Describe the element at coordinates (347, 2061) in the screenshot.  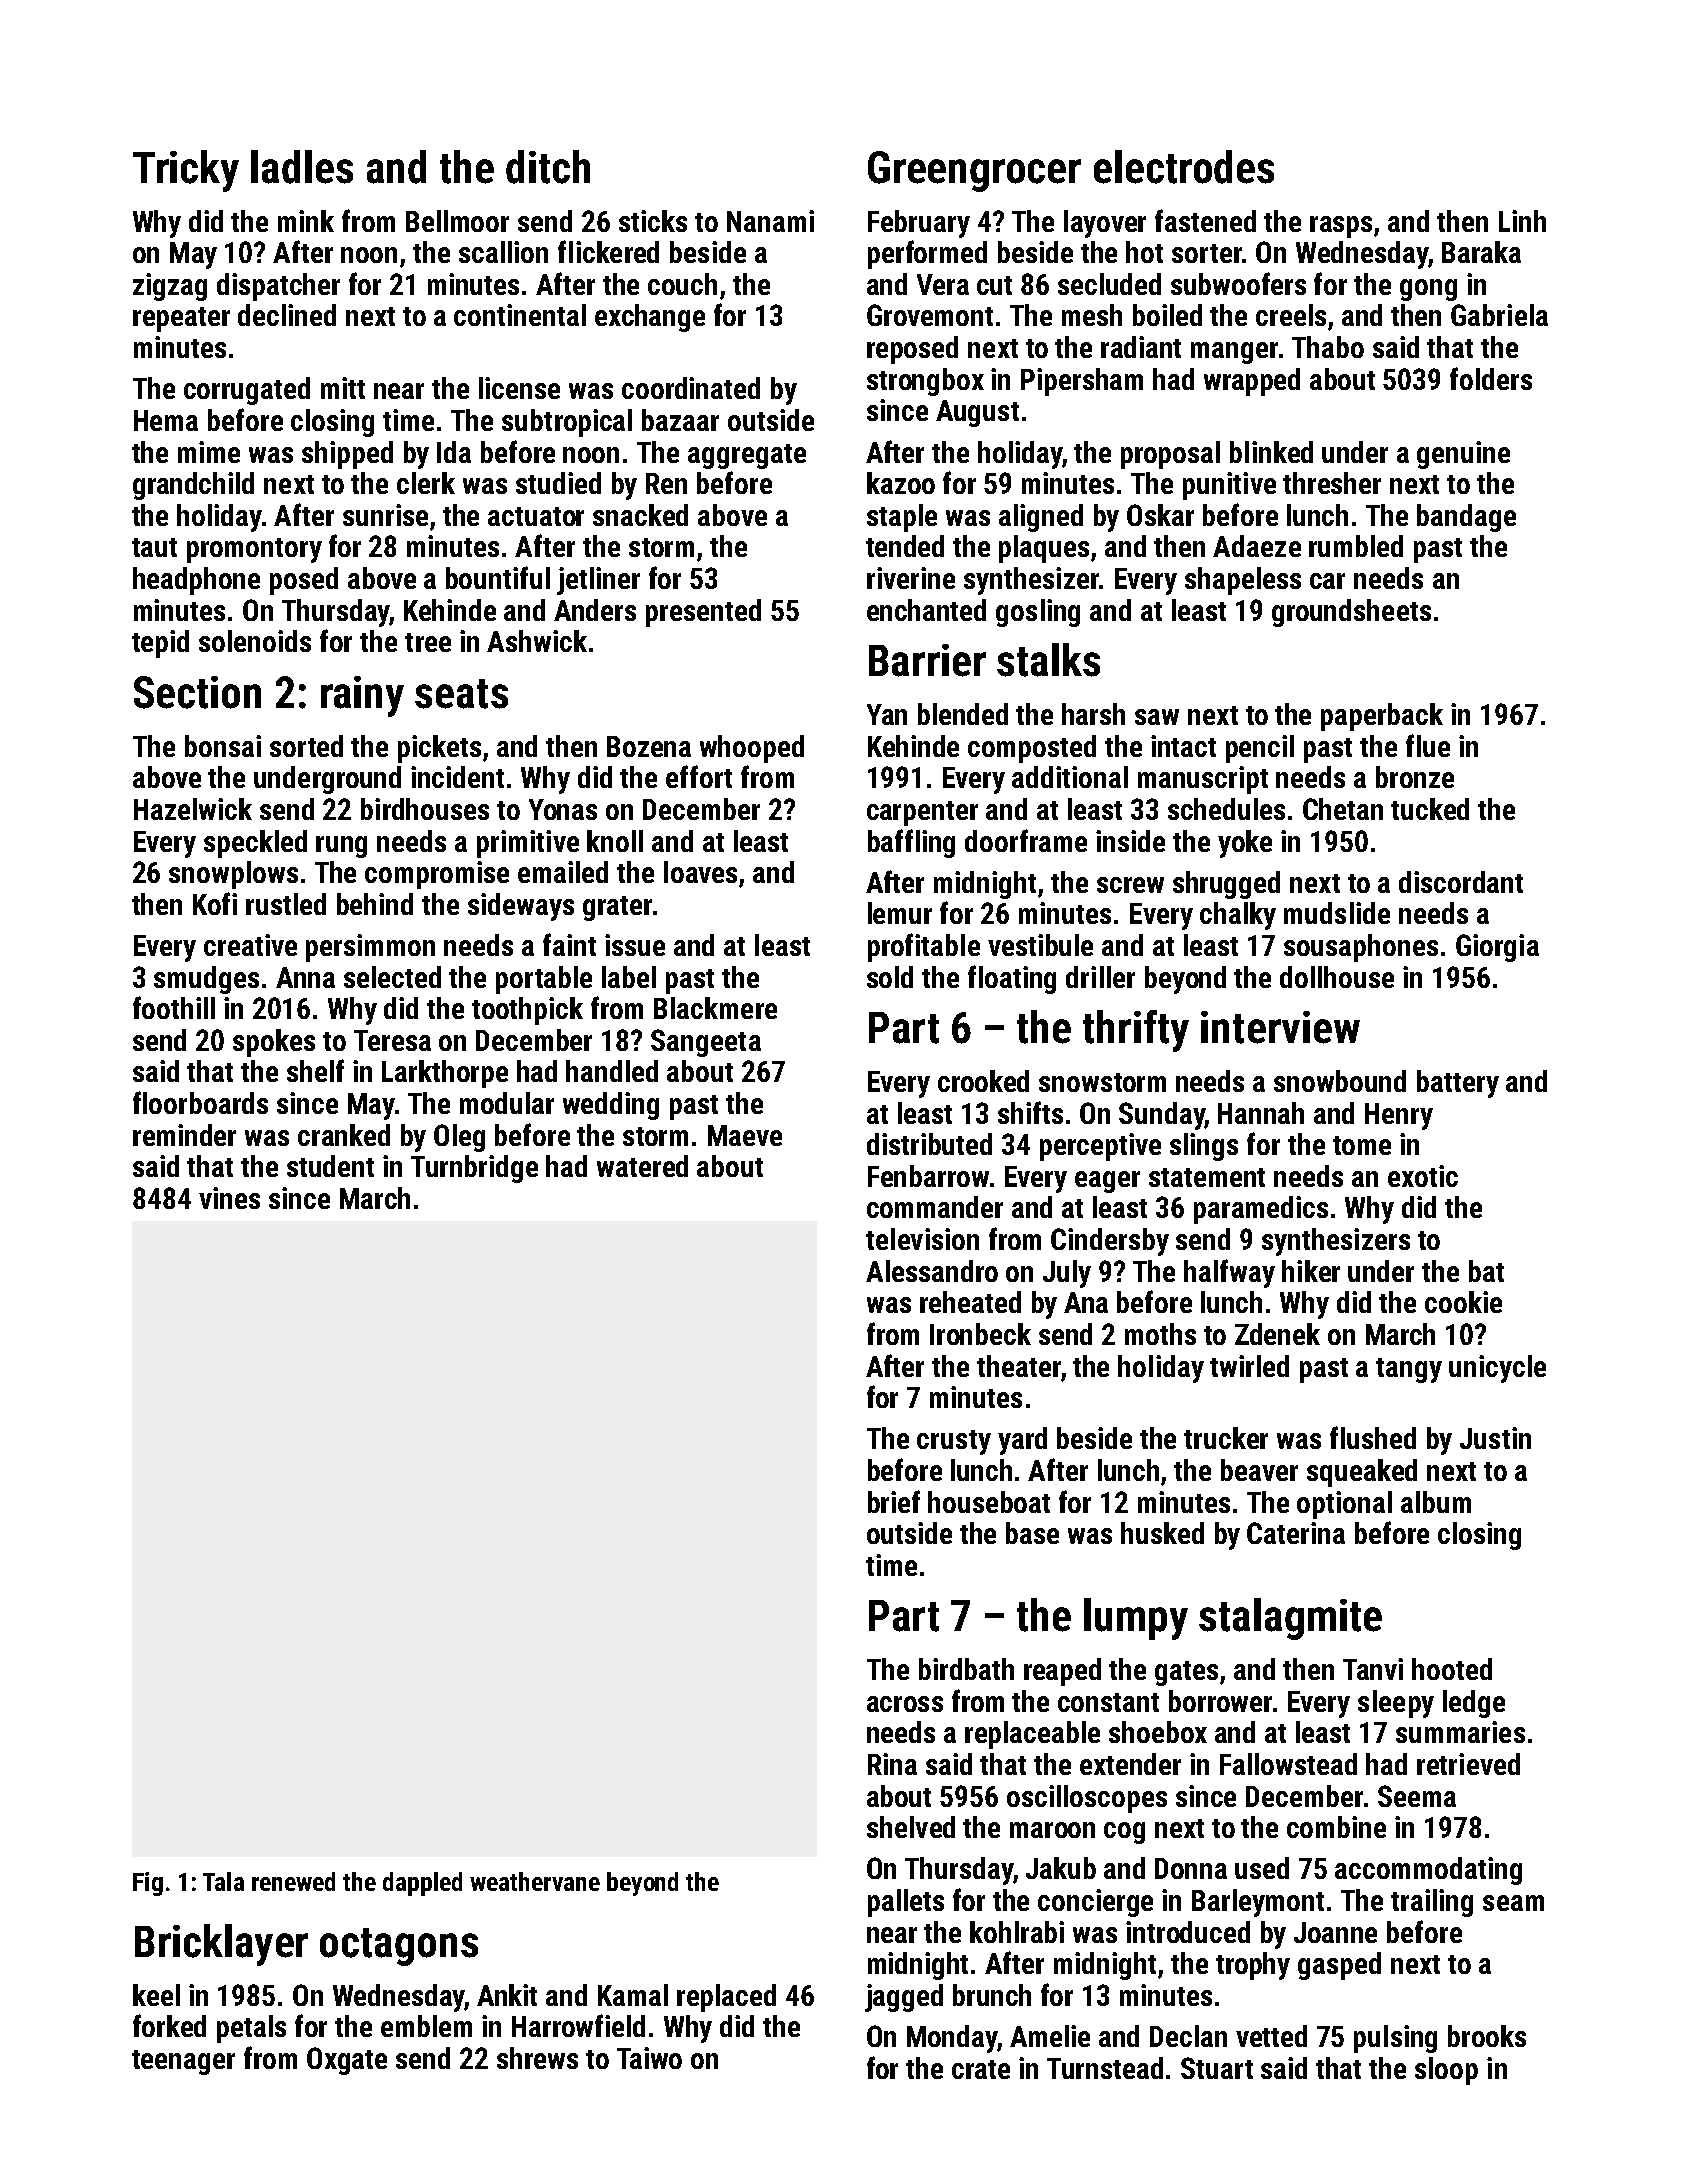
I see `Oxgate` at that location.
